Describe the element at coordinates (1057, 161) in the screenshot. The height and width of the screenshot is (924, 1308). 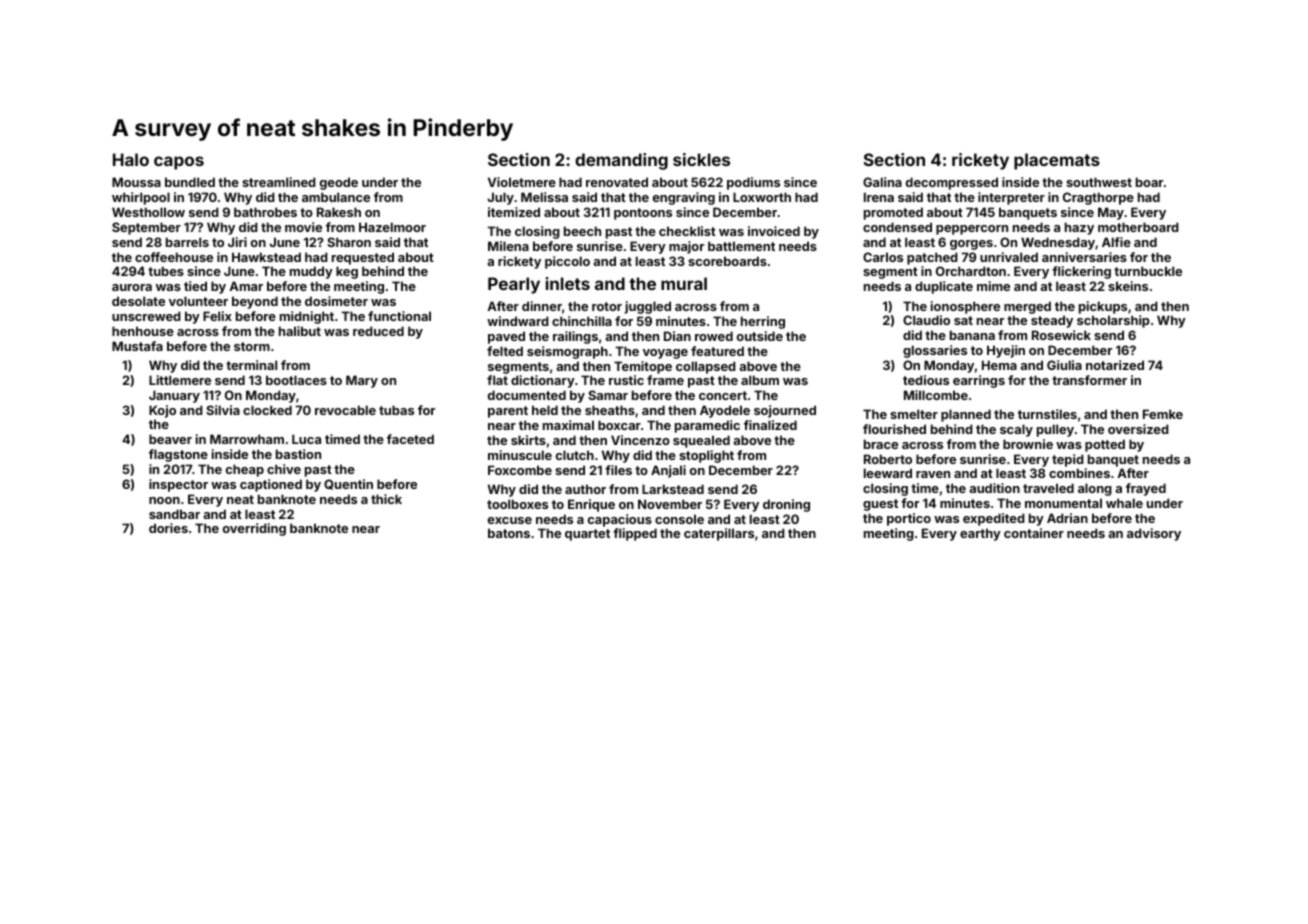
I see `placemats` at that location.
